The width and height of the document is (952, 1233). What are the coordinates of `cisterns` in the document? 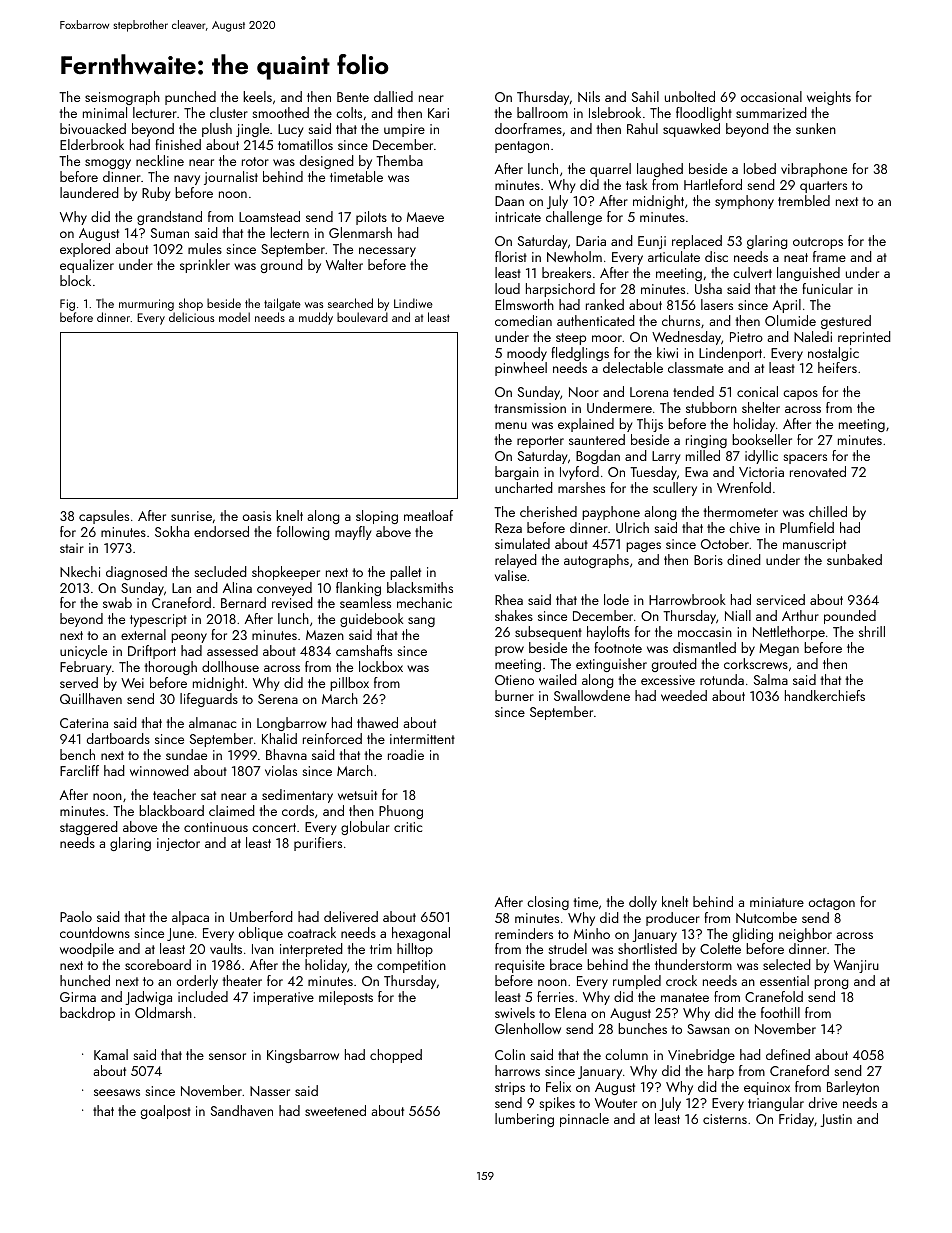 It's located at (725, 1119).
